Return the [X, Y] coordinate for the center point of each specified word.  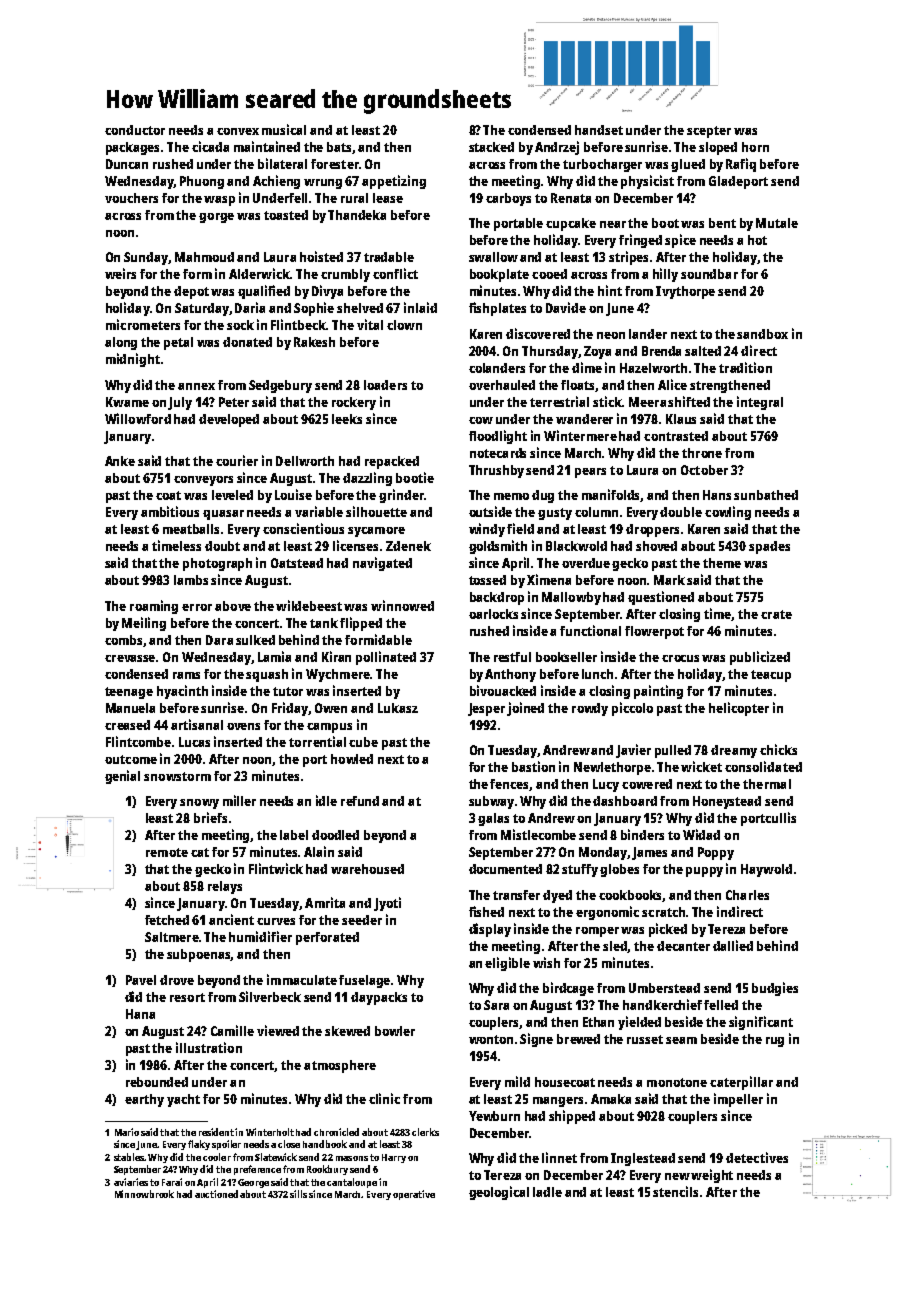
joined [525, 709]
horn [755, 147]
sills [298, 1194]
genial [122, 777]
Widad [701, 834]
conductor [135, 130]
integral [760, 403]
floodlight [498, 437]
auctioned [216, 1194]
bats [340, 148]
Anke [120, 461]
